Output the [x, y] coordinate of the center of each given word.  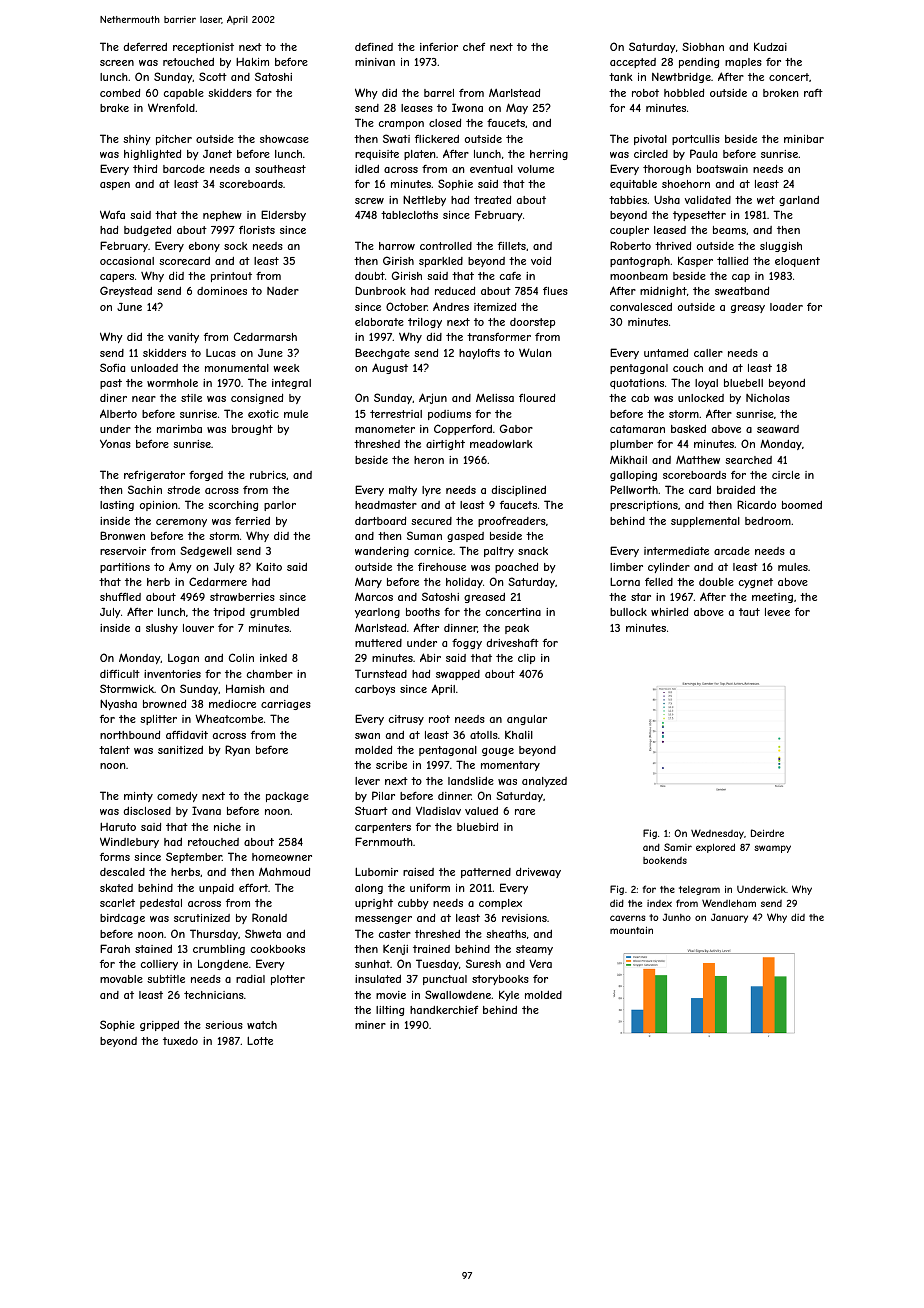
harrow [397, 246]
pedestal [161, 904]
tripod [229, 613]
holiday [464, 583]
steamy [534, 950]
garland [799, 201]
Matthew [698, 459]
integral [291, 384]
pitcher [174, 140]
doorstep [532, 323]
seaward [778, 429]
